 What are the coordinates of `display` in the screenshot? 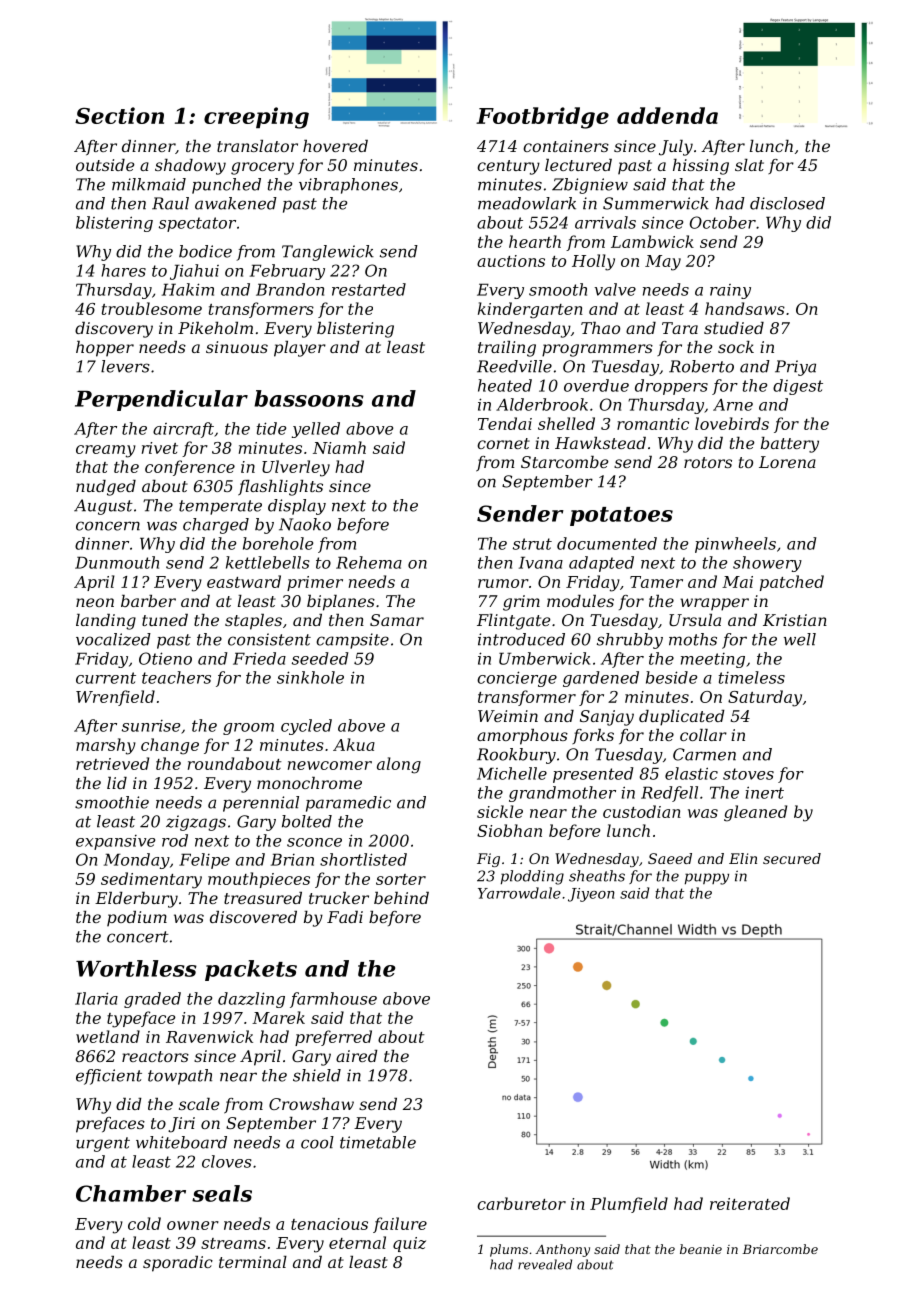 It's located at (297, 507).
